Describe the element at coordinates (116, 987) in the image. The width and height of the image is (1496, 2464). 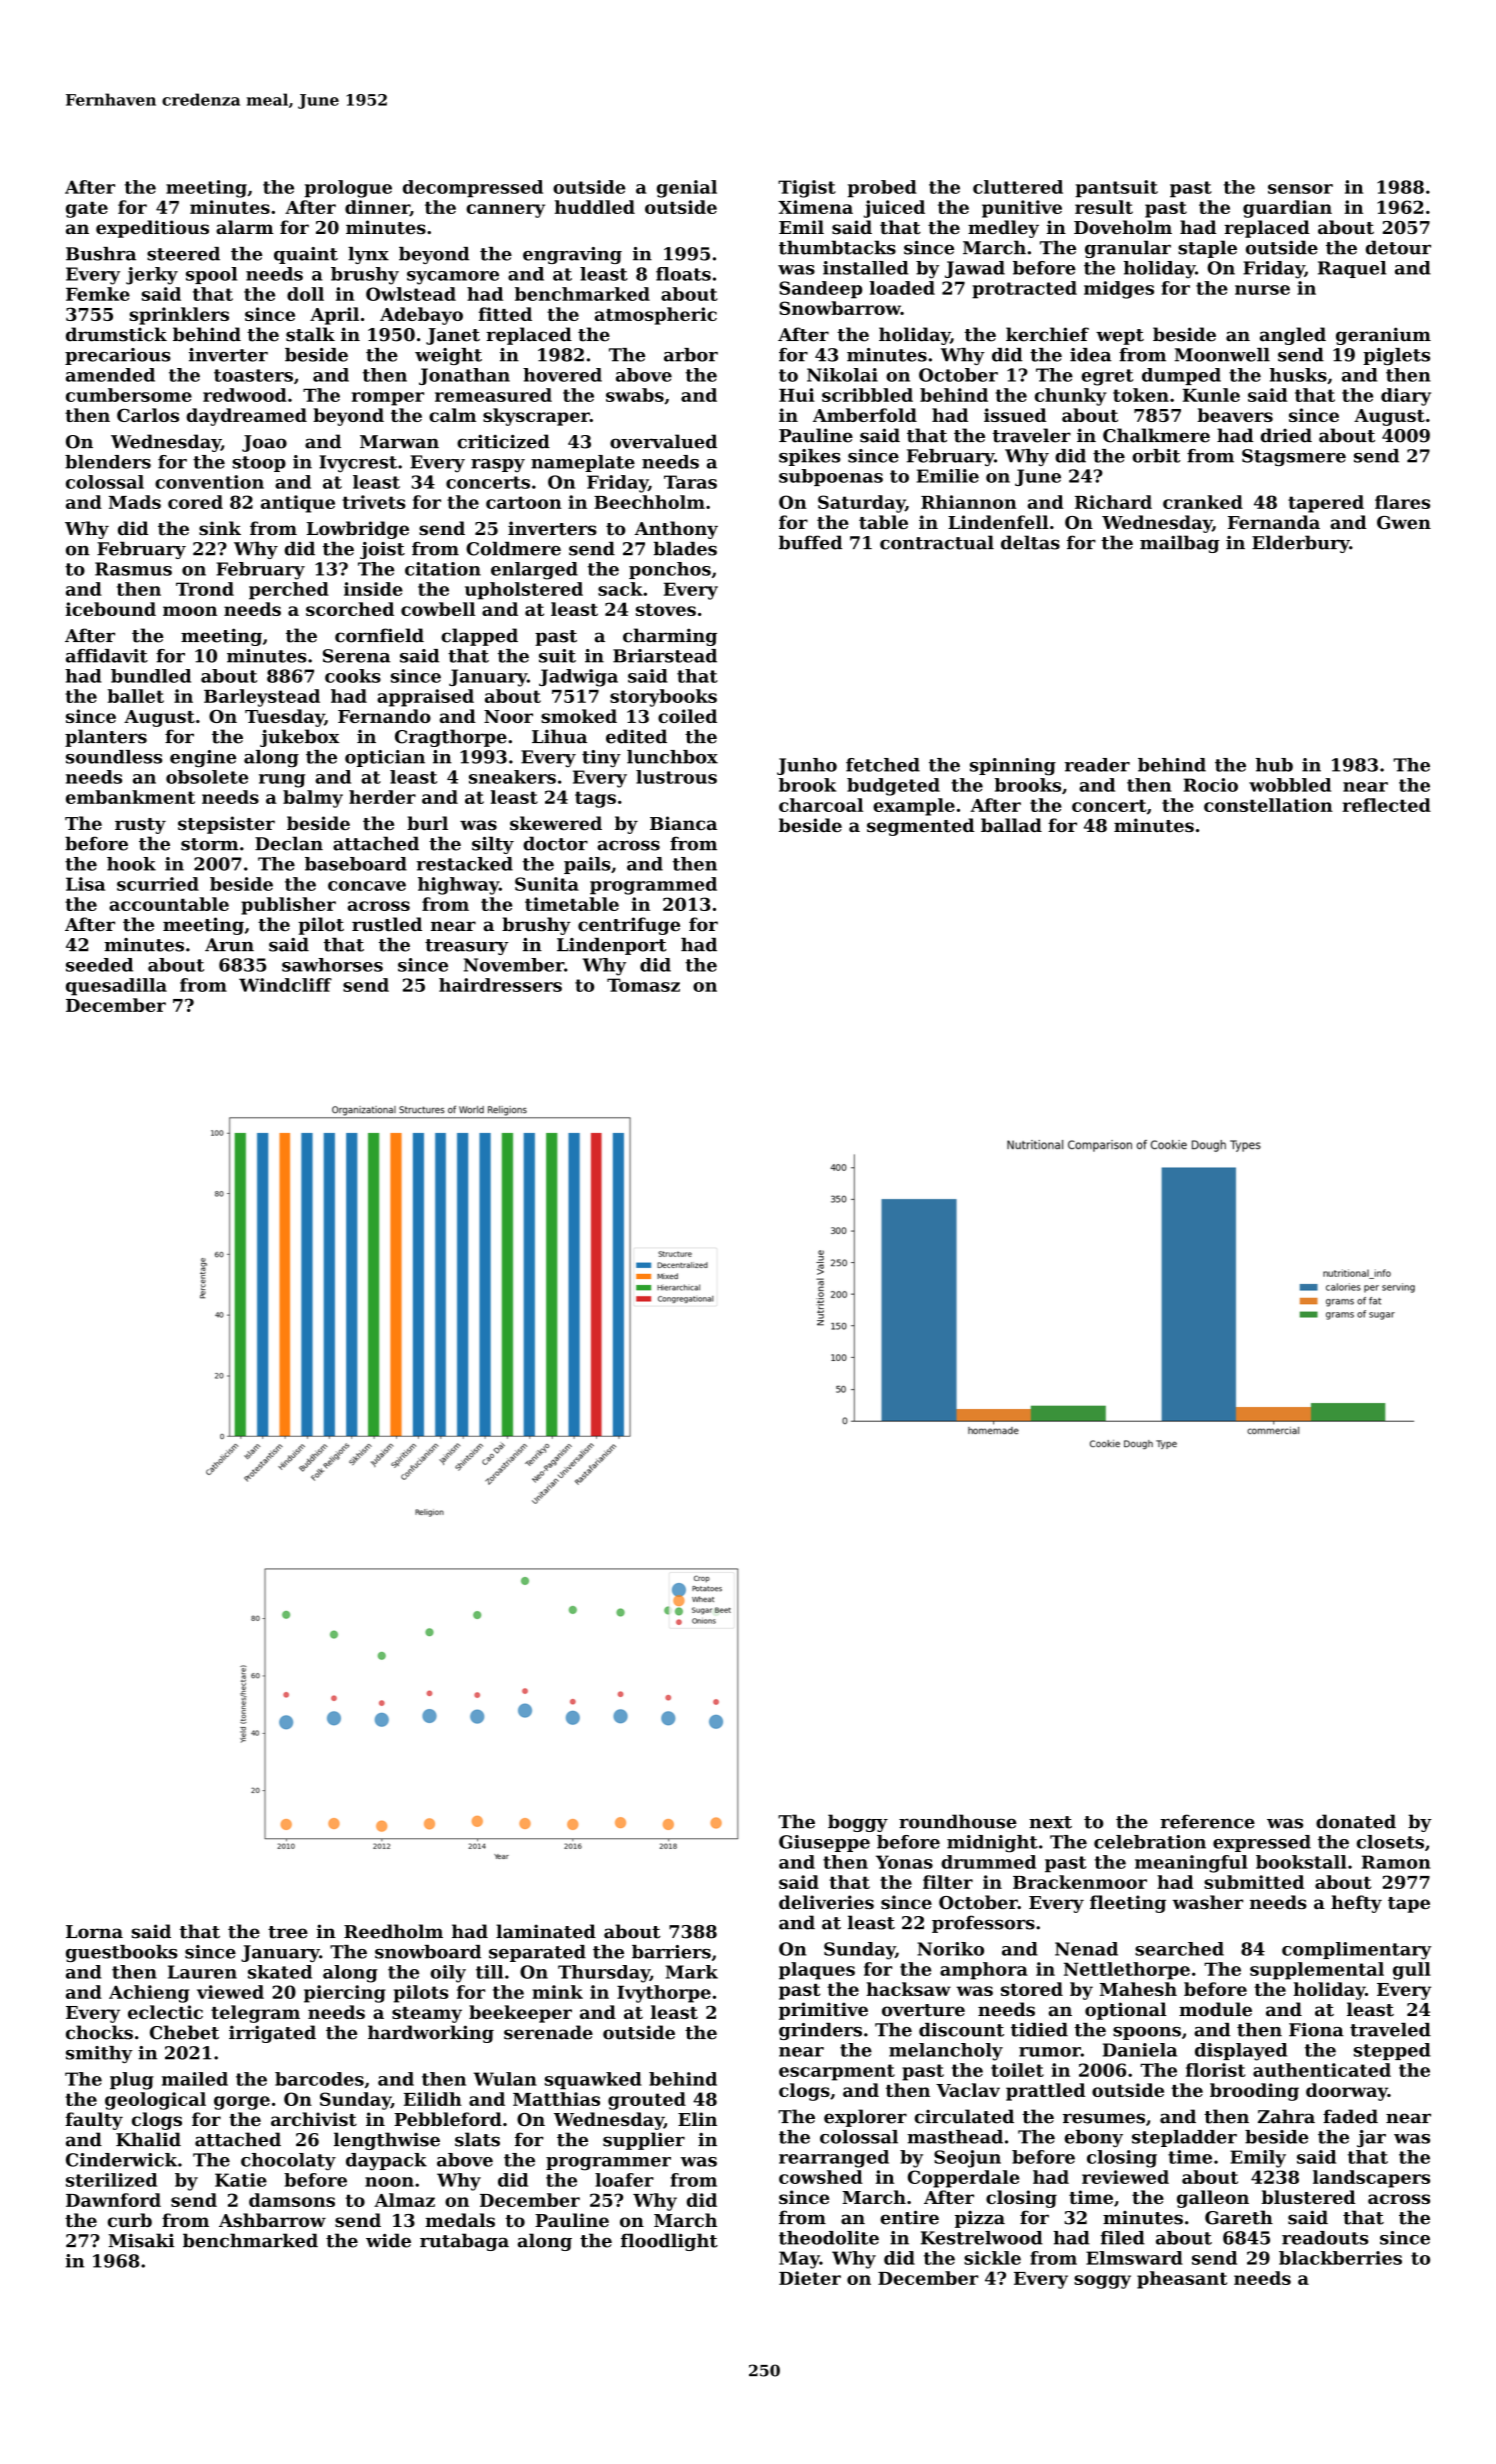
I see `quesadilla` at that location.
